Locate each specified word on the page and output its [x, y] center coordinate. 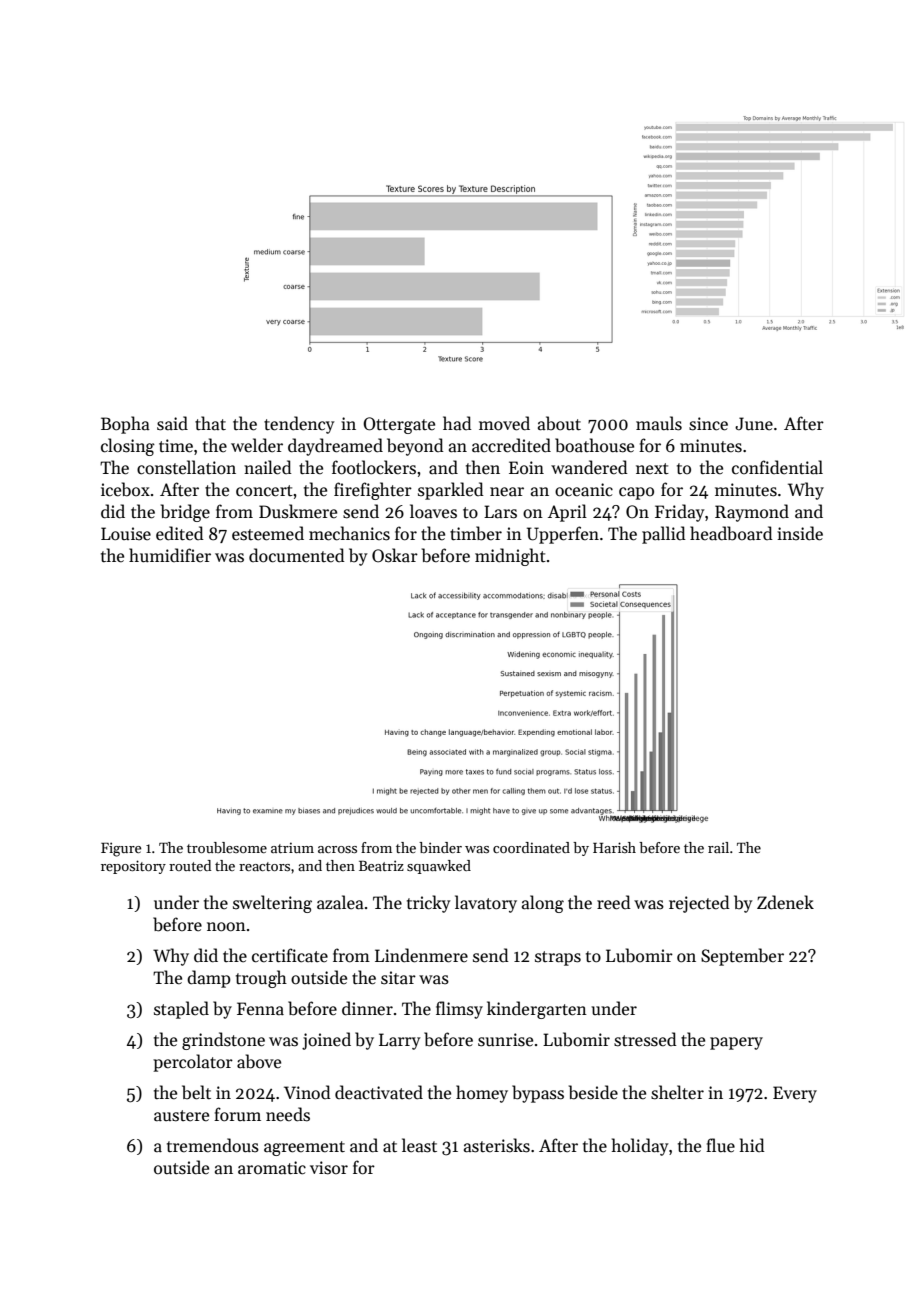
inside [800, 533]
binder [440, 847]
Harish [614, 847]
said [172, 423]
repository [133, 867]
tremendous [213, 1145]
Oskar [395, 555]
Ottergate [399, 425]
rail [718, 847]
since [708, 424]
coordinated [531, 847]
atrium [292, 847]
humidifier [170, 555]
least [419, 1145]
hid [752, 1145]
